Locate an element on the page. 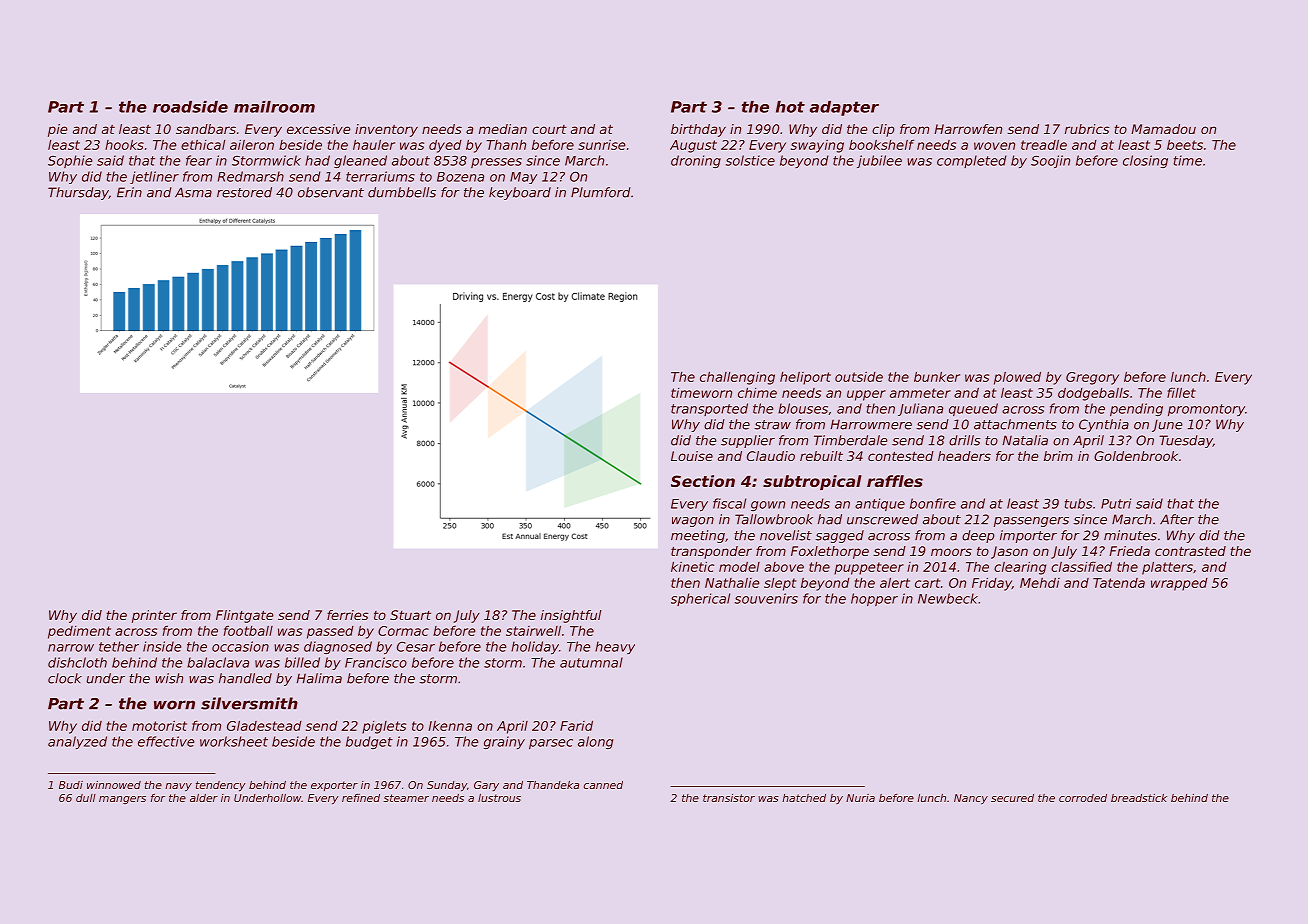  completed is located at coordinates (971, 161).
